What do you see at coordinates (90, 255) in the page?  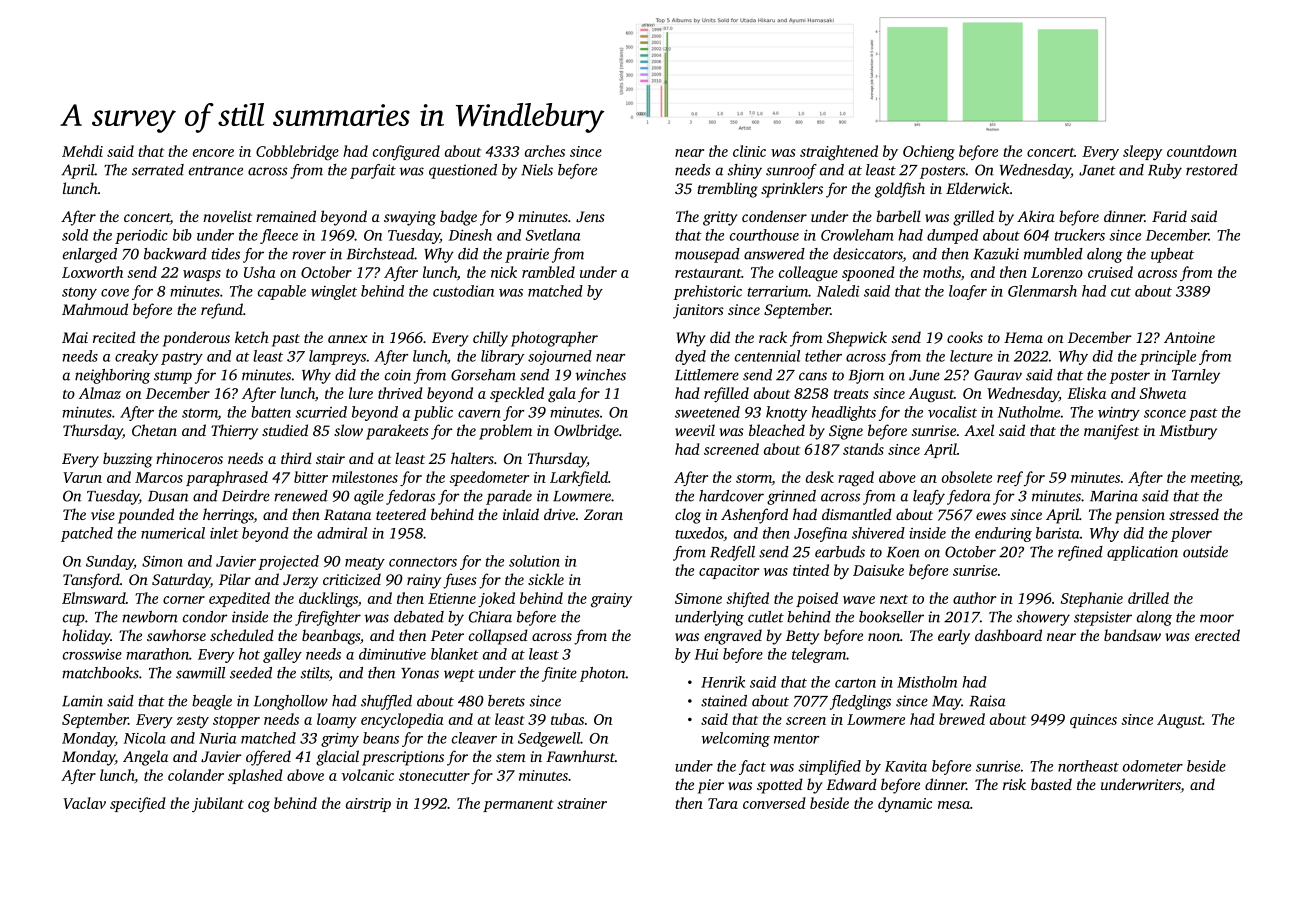 I see `enlarged` at bounding box center [90, 255].
